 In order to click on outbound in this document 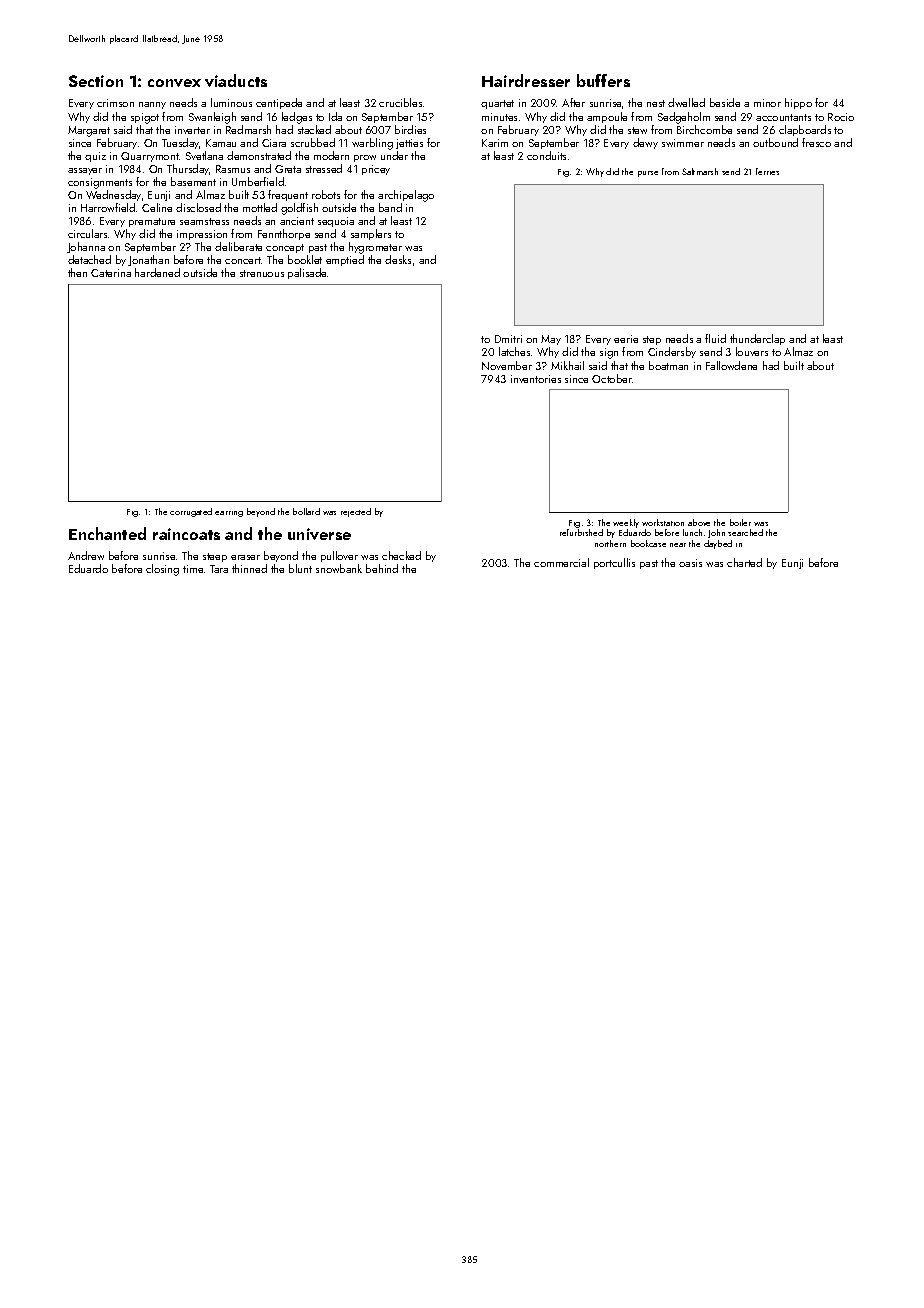, I will do `click(775, 142)`.
